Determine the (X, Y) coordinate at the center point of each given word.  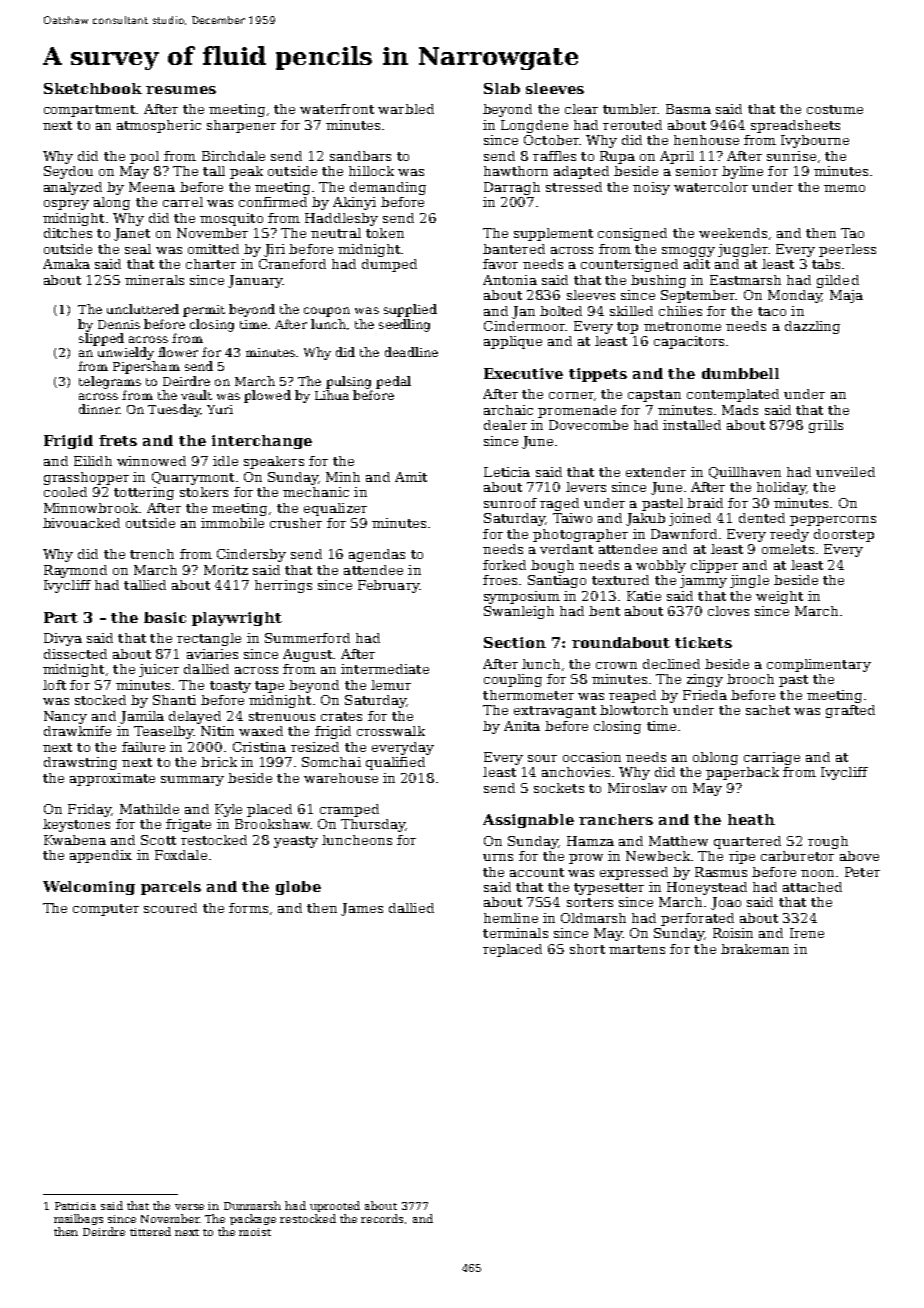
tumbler (630, 109)
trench (152, 554)
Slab (502, 88)
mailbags (78, 1219)
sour (542, 758)
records (382, 1218)
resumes (181, 90)
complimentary (819, 665)
